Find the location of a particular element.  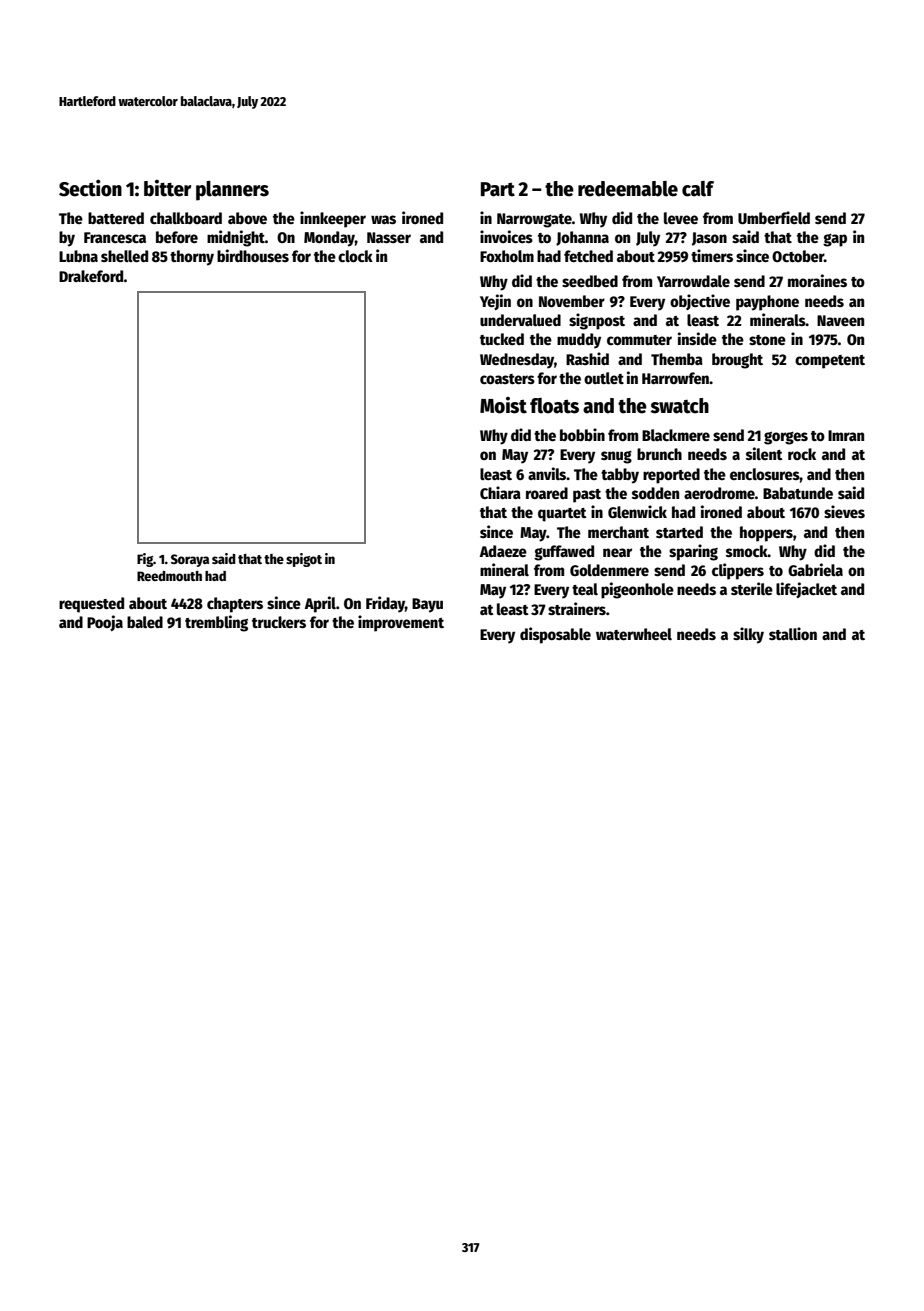

Adaeze is located at coordinates (503, 551).
